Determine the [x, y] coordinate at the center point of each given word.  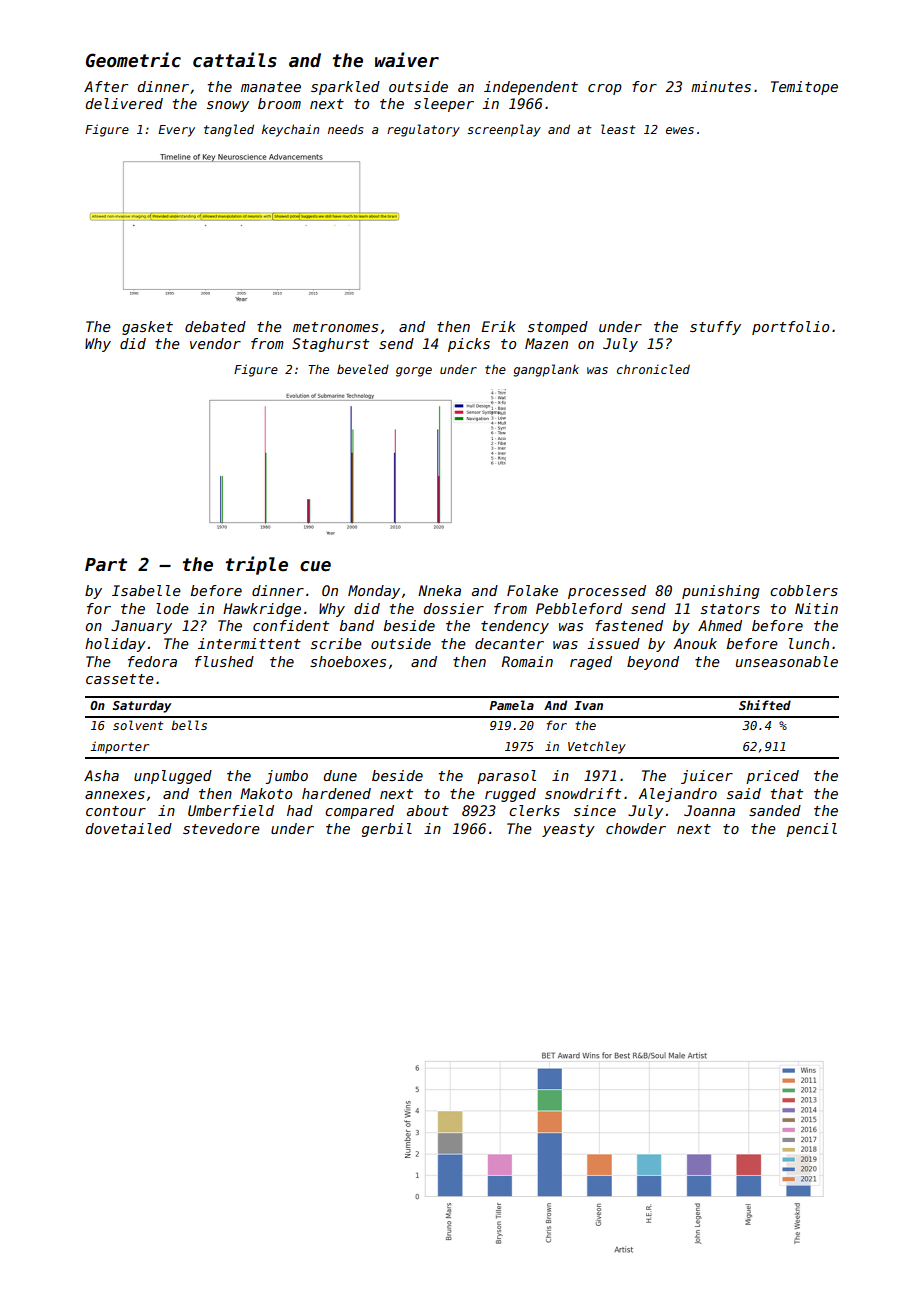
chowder [636, 828]
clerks [534, 810]
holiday [115, 645]
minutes [721, 86]
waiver [407, 60]
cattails [235, 60]
